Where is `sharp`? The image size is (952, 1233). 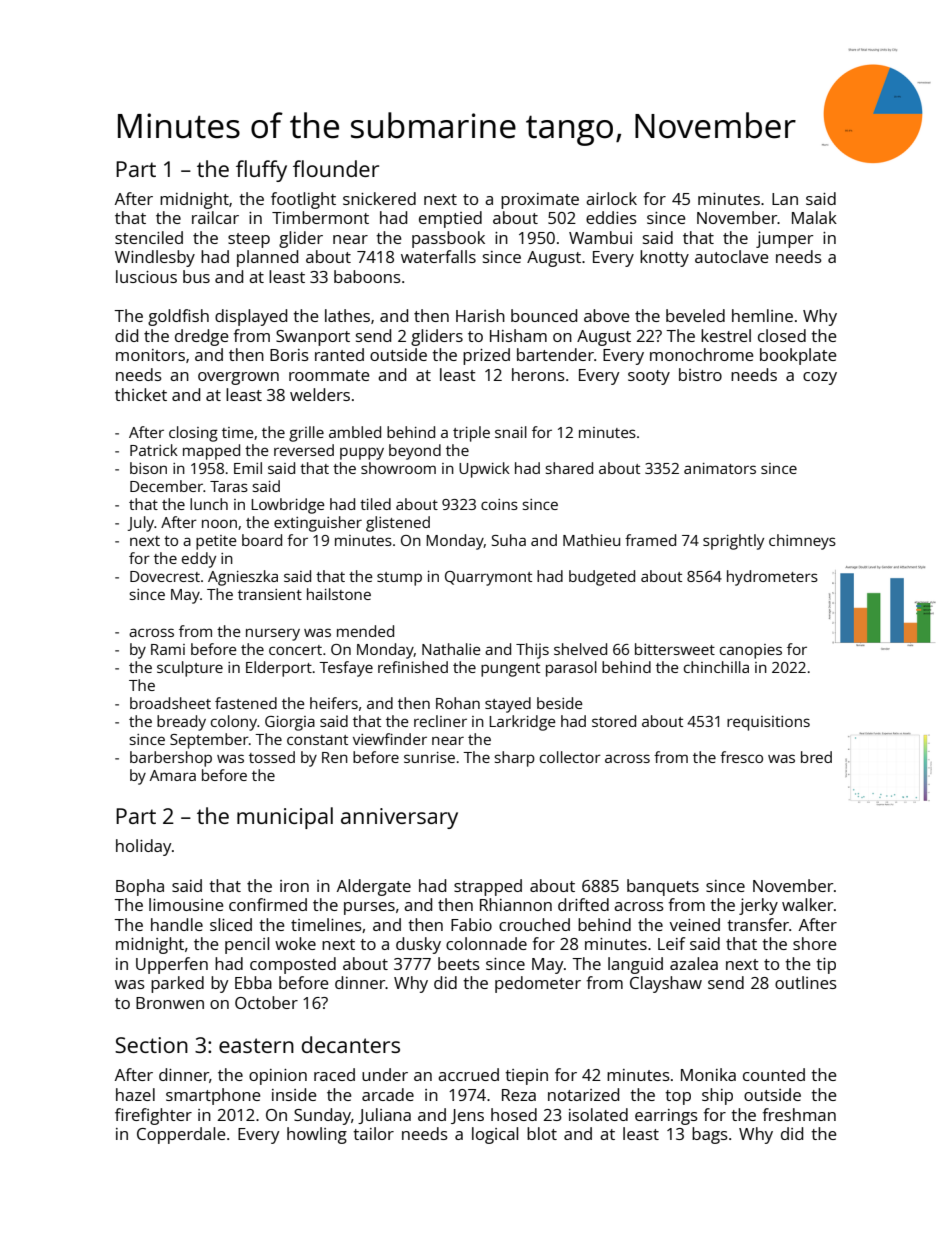
sharp is located at coordinates (514, 759).
